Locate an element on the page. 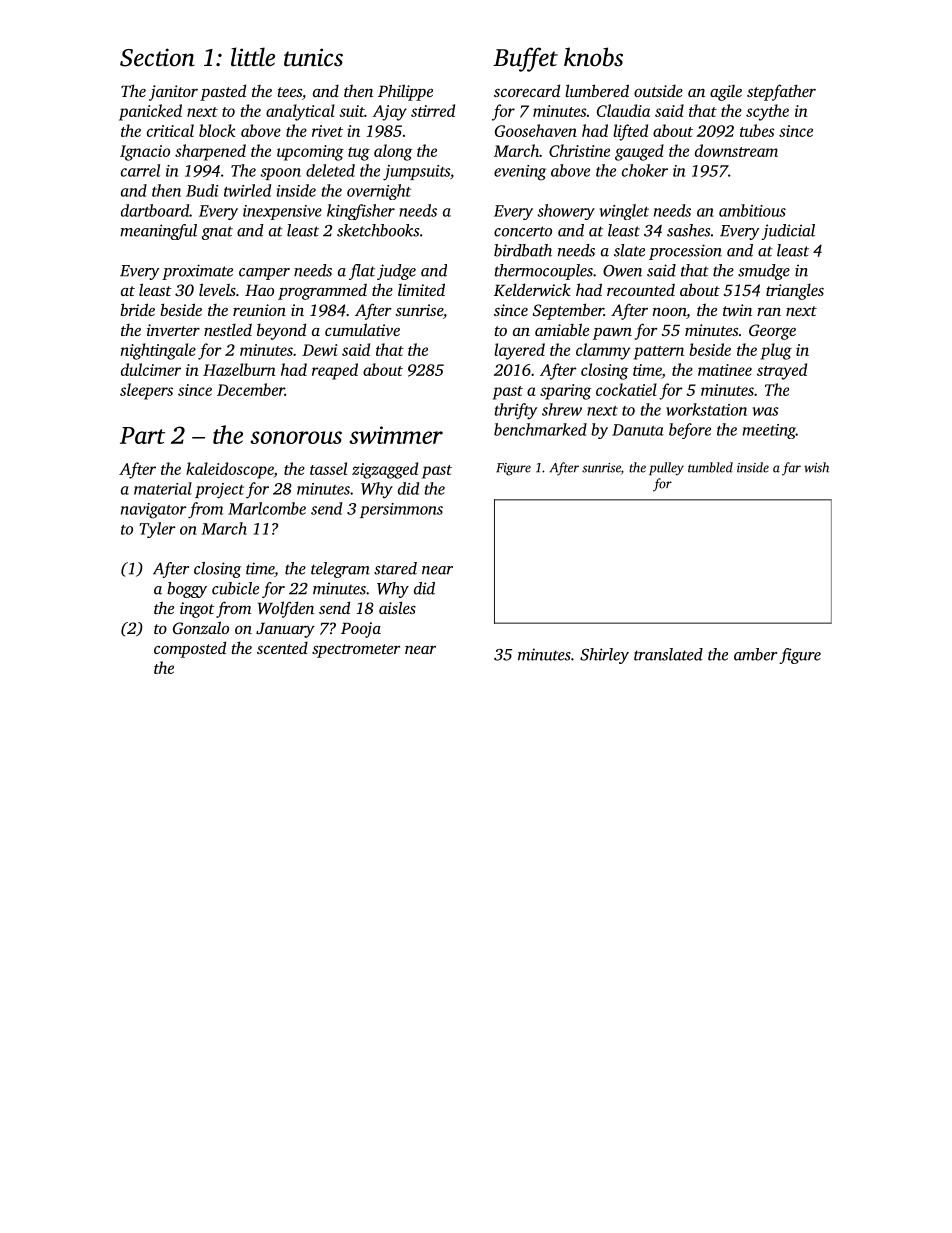 The height and width of the document is (1233, 952). scorecard is located at coordinates (527, 90).
